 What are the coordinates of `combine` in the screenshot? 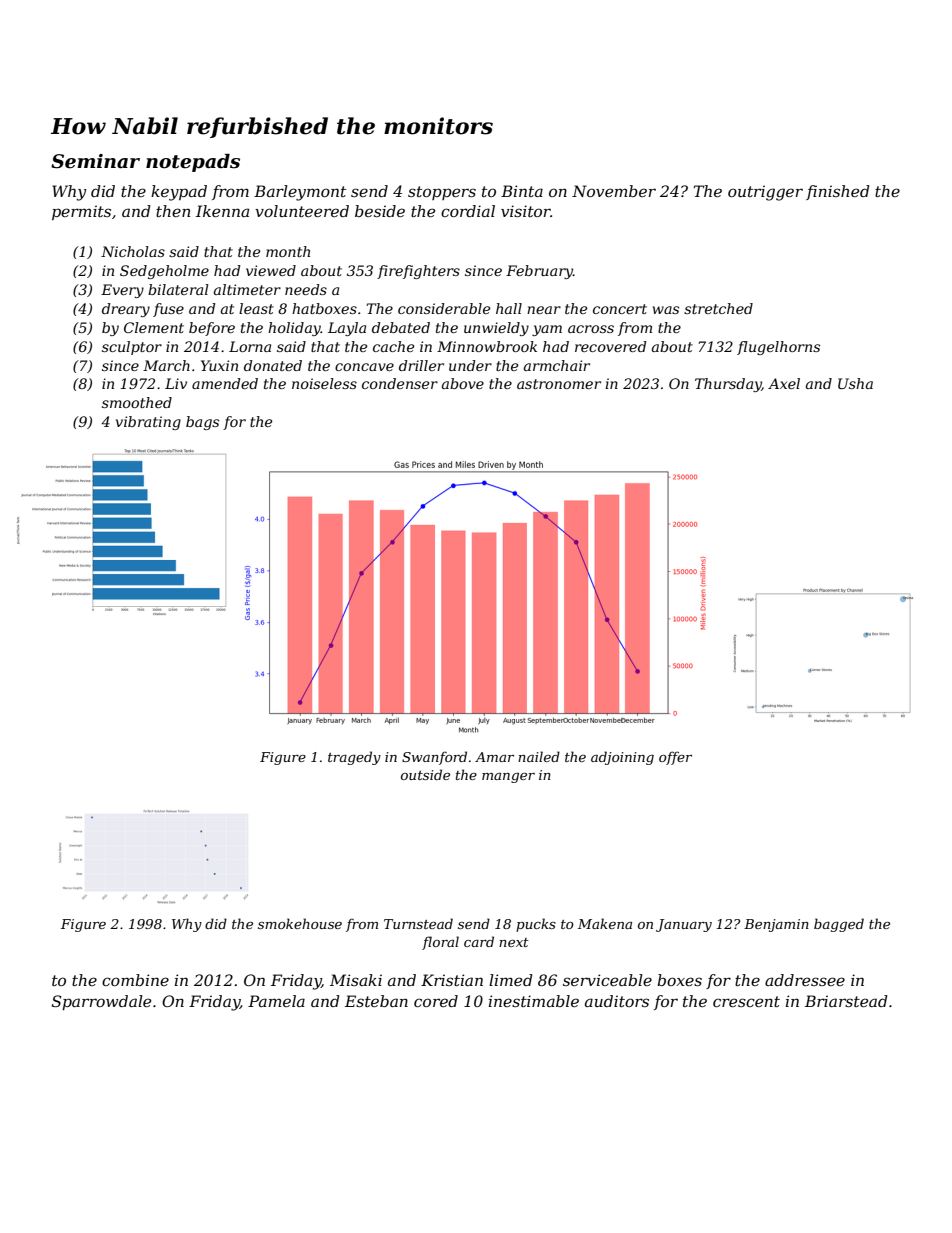 It's located at (135, 980).
